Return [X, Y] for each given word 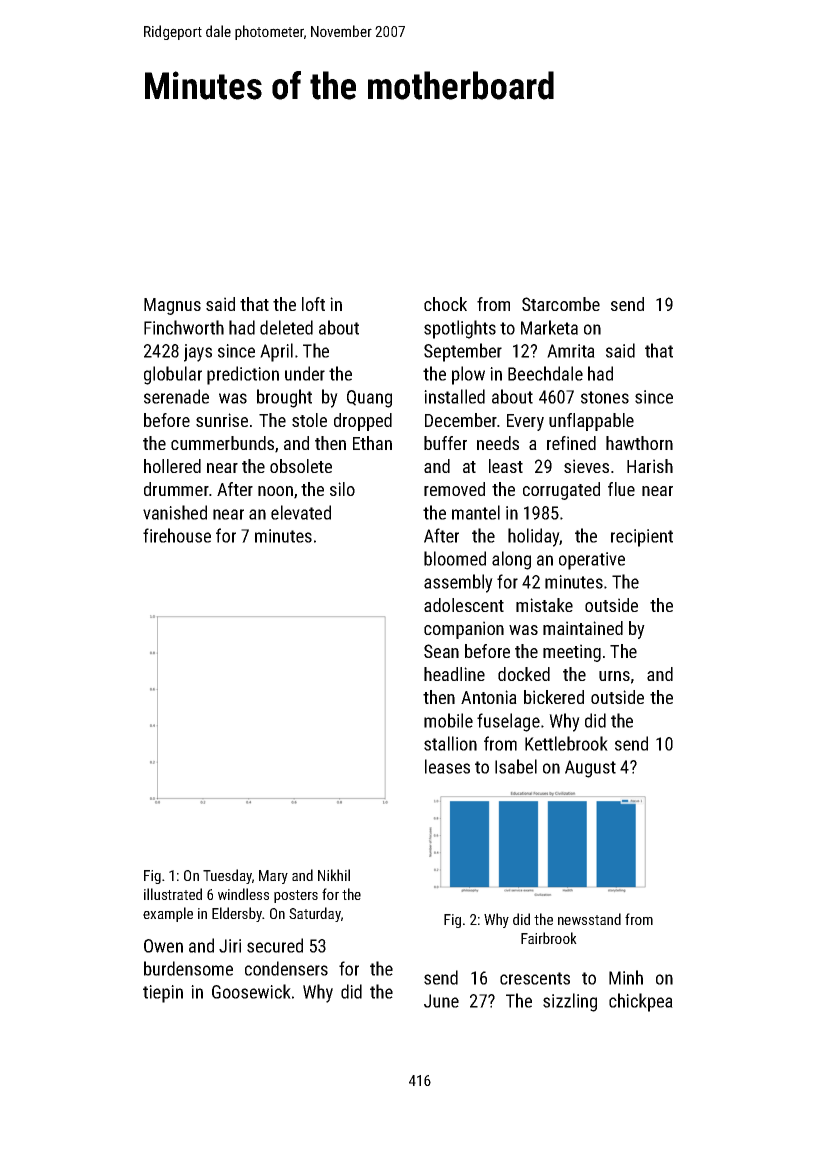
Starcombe [561, 304]
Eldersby [237, 914]
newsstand [589, 919]
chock [445, 304]
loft [313, 304]
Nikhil [334, 875]
